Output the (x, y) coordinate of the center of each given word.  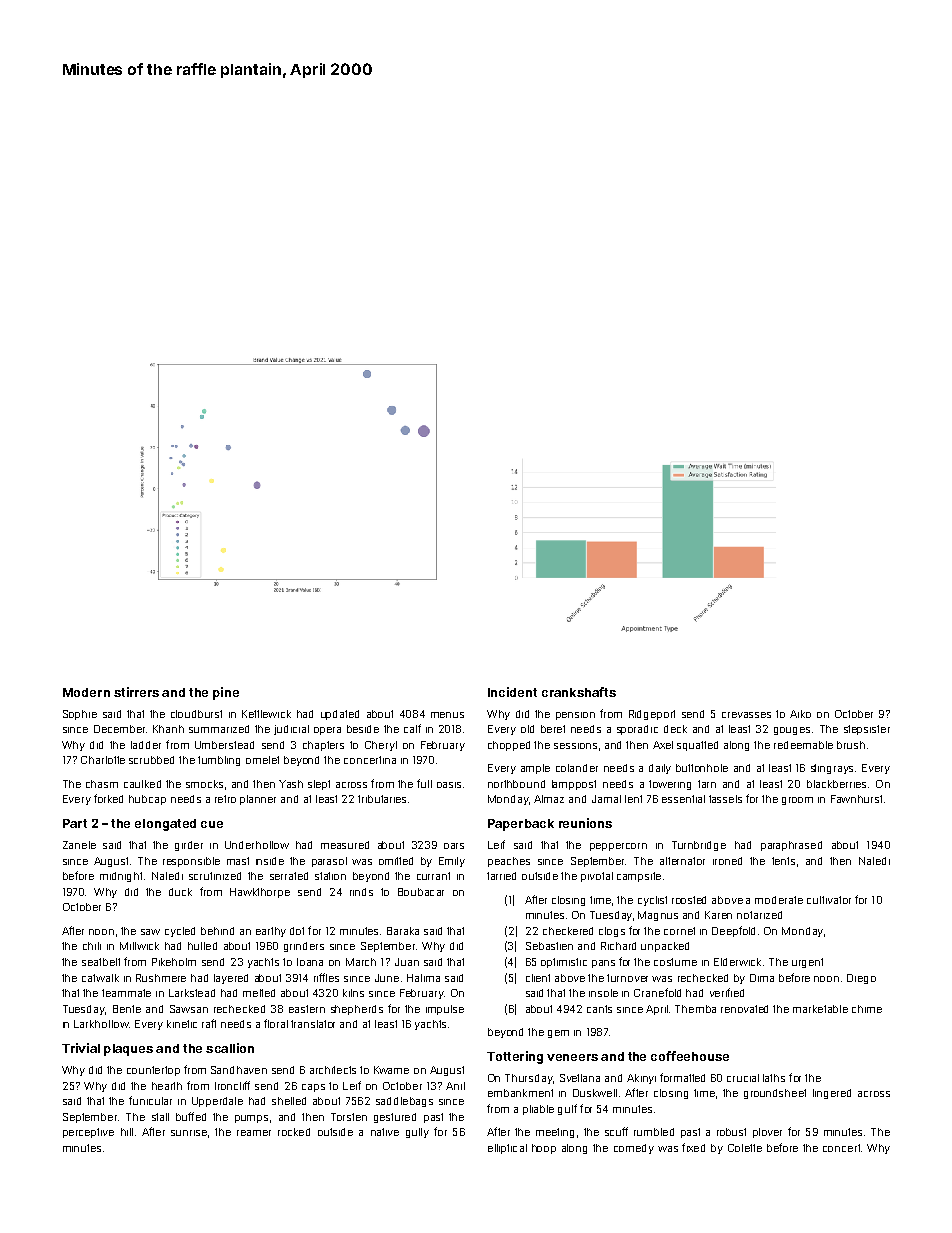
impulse (445, 1010)
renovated (744, 1009)
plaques (128, 1050)
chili (92, 946)
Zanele (79, 845)
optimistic (564, 963)
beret (553, 729)
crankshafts (579, 692)
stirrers (136, 692)
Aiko (800, 714)
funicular (150, 1100)
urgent (807, 963)
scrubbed (151, 760)
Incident (512, 692)
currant (433, 876)
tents (783, 861)
